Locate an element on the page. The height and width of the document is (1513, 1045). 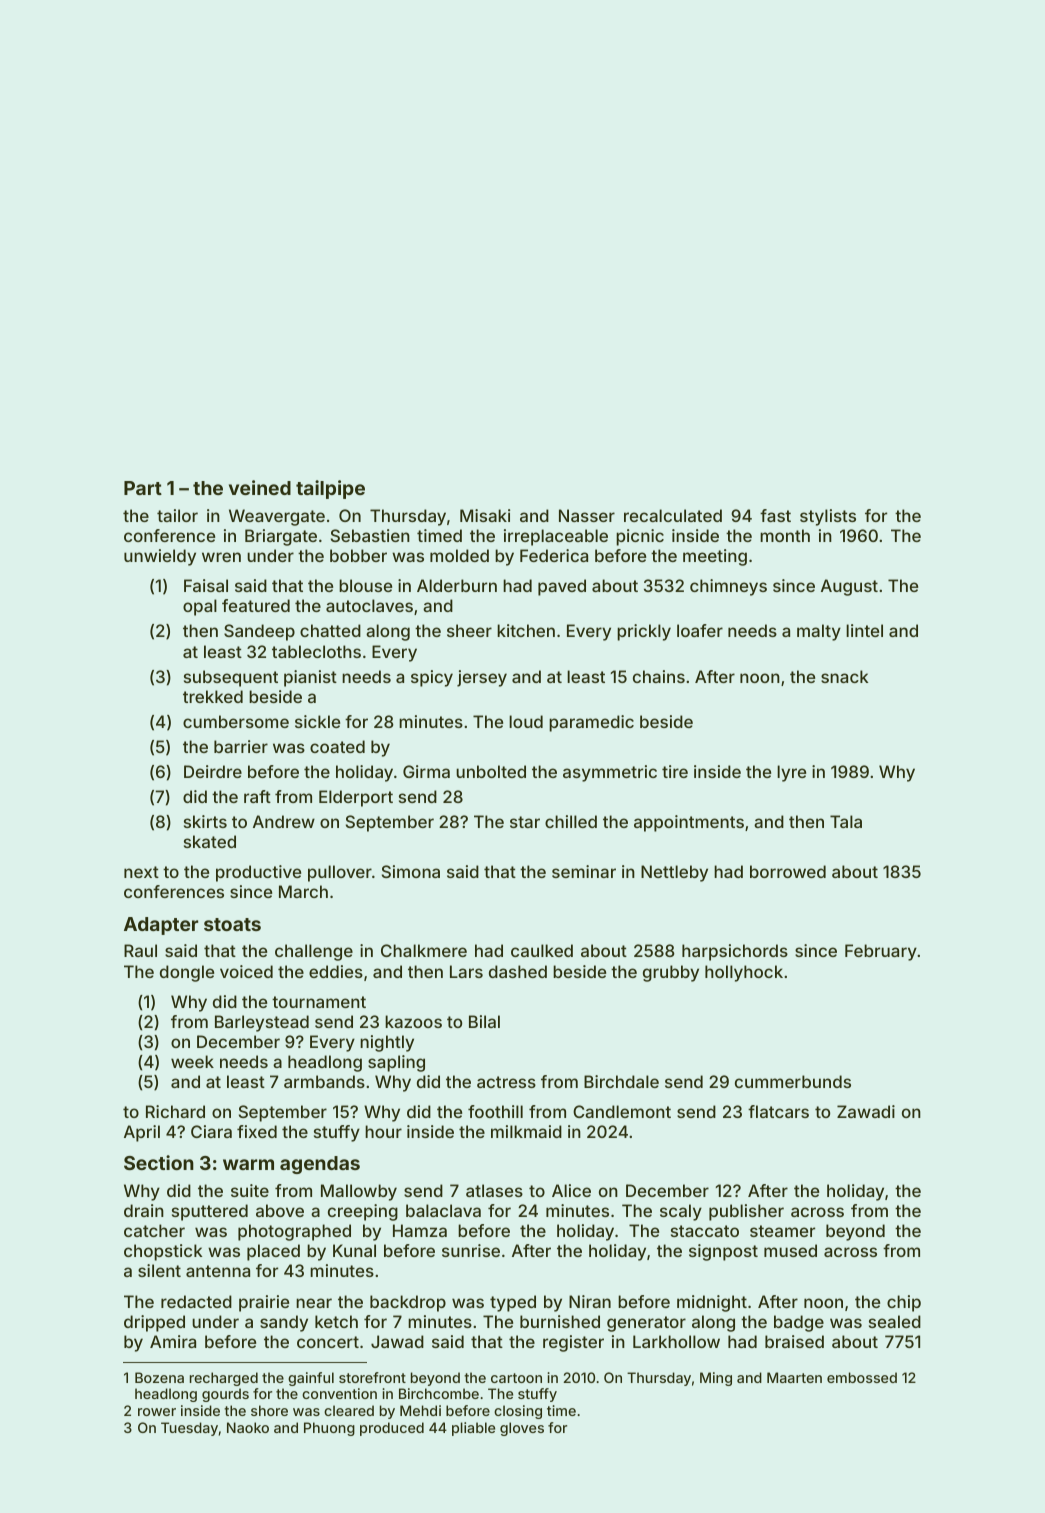
dashed is located at coordinates (518, 971).
